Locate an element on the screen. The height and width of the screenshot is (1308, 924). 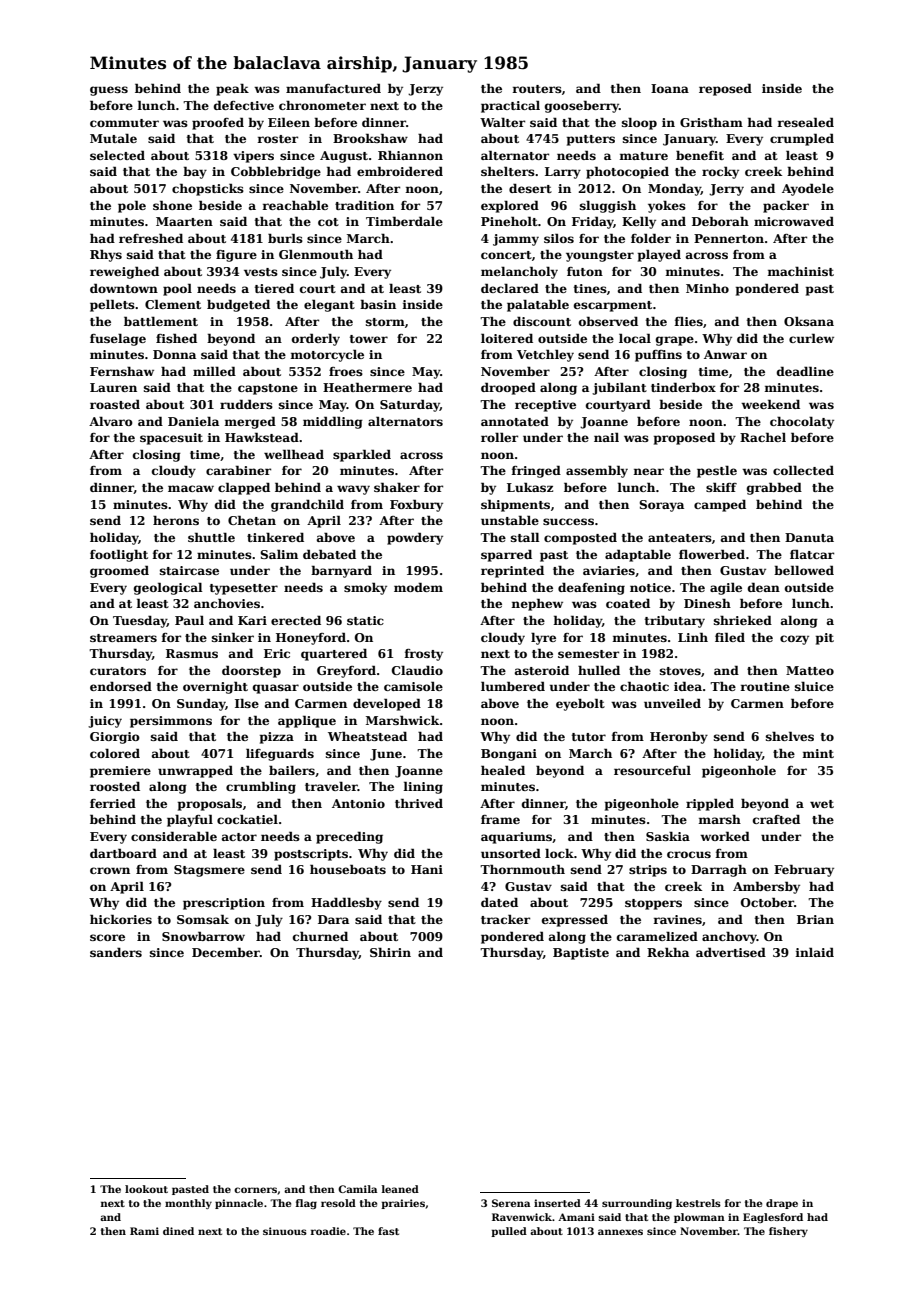
escarpment is located at coordinates (613, 306).
